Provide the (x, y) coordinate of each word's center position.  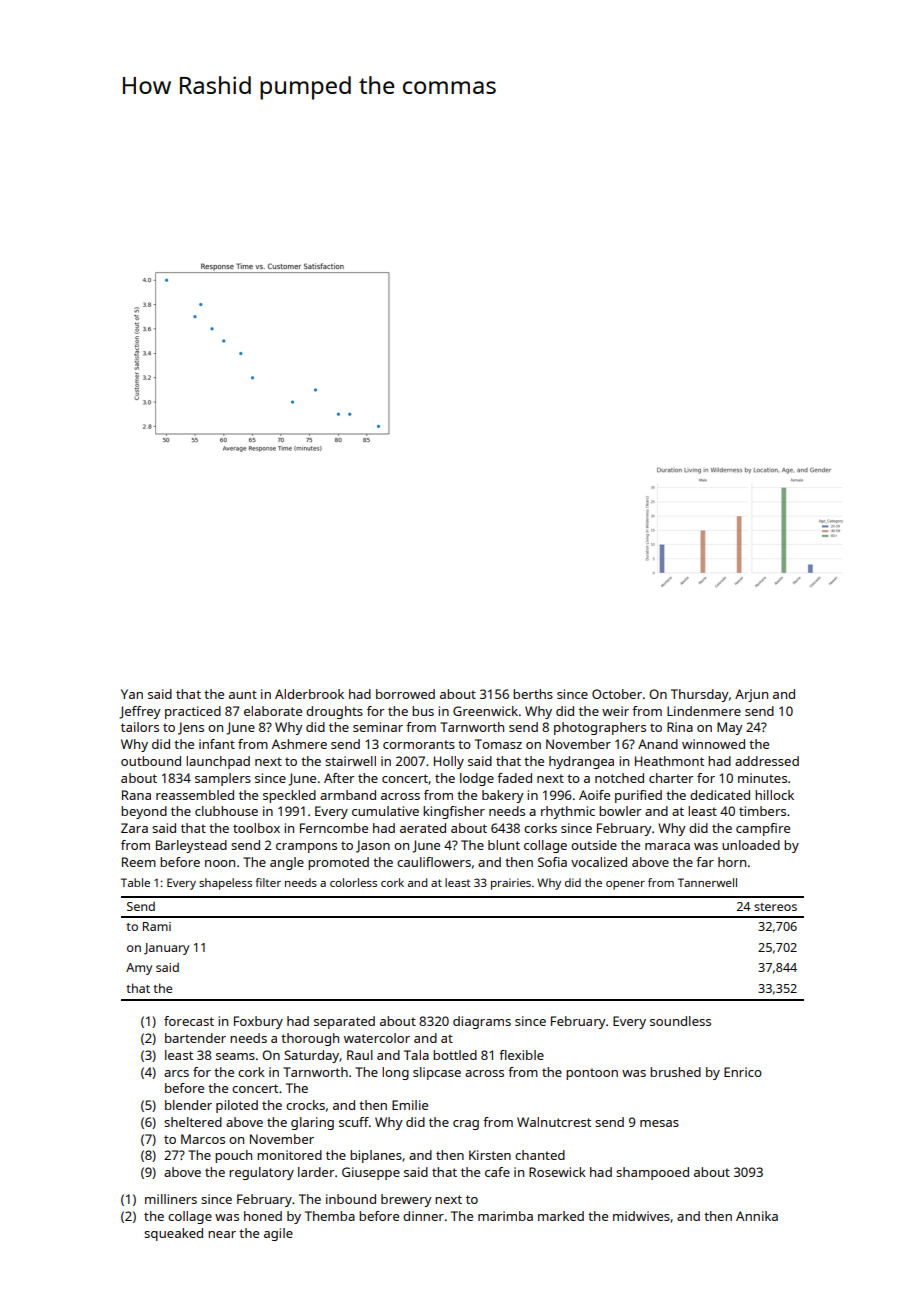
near (222, 1234)
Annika (757, 1216)
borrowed (405, 694)
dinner (423, 1216)
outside (594, 845)
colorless (353, 882)
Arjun (751, 695)
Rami (157, 926)
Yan (132, 694)
